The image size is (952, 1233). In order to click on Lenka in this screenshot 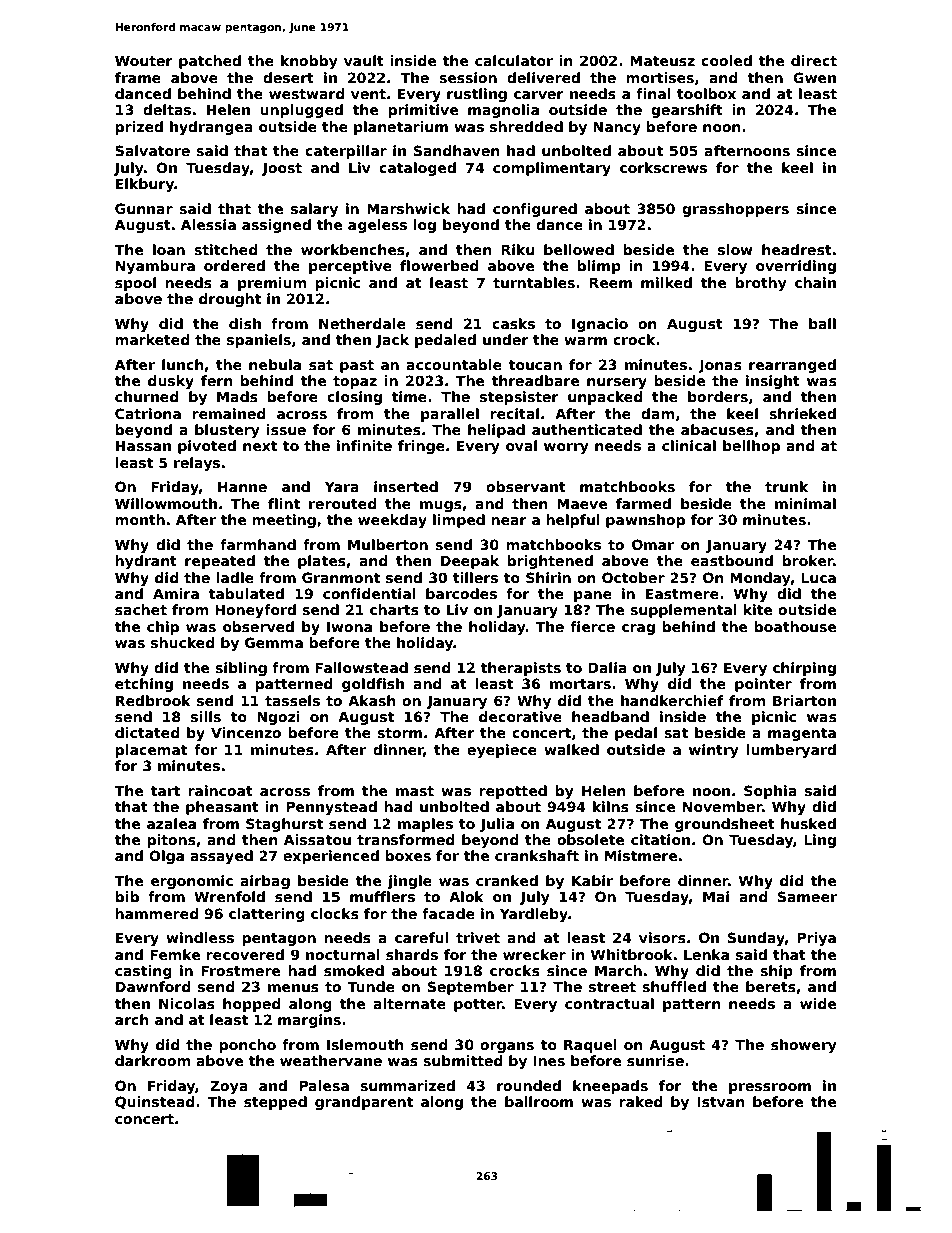, I will do `click(706, 954)`.
